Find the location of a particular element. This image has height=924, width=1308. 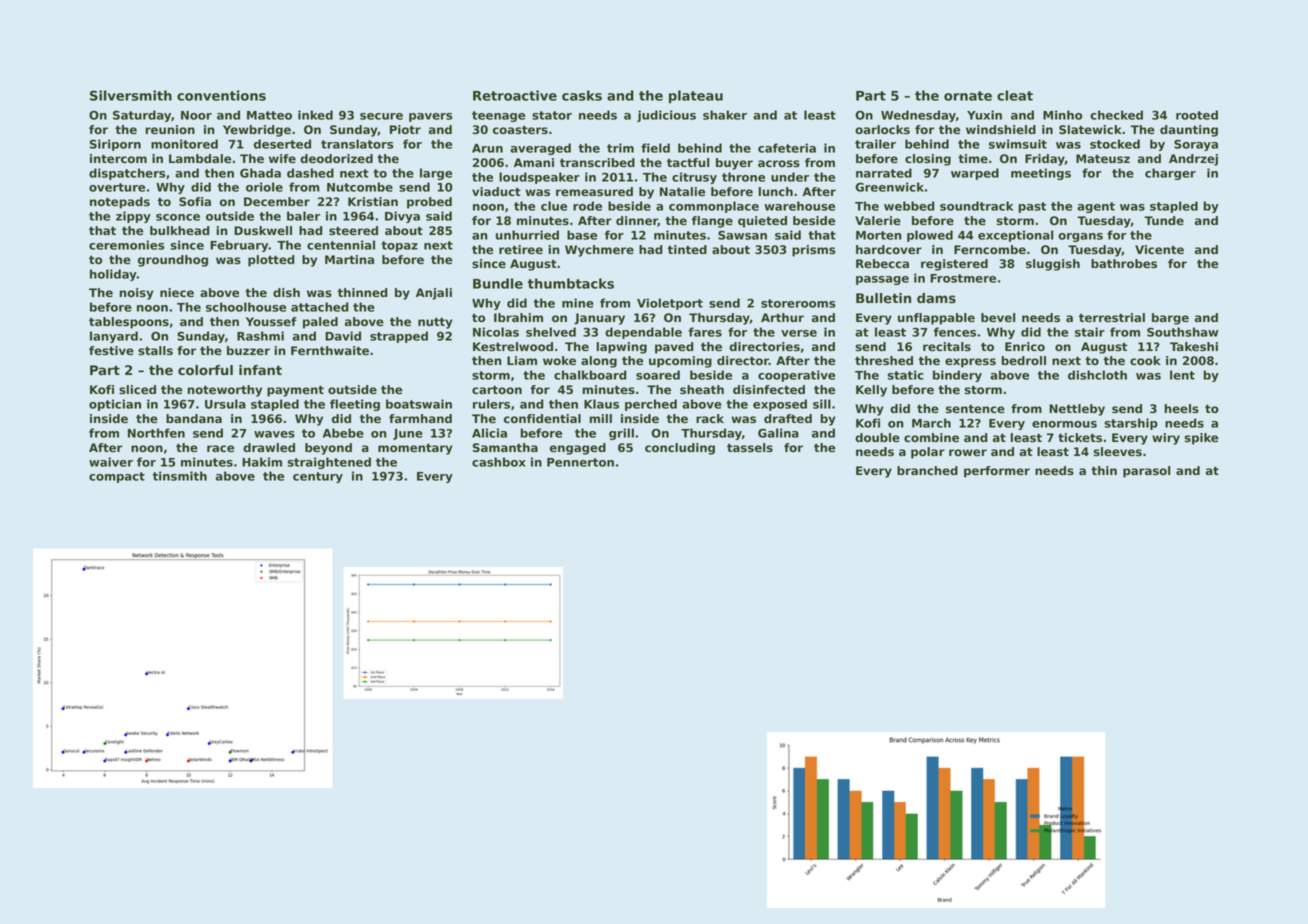

Ghada is located at coordinates (260, 173).
